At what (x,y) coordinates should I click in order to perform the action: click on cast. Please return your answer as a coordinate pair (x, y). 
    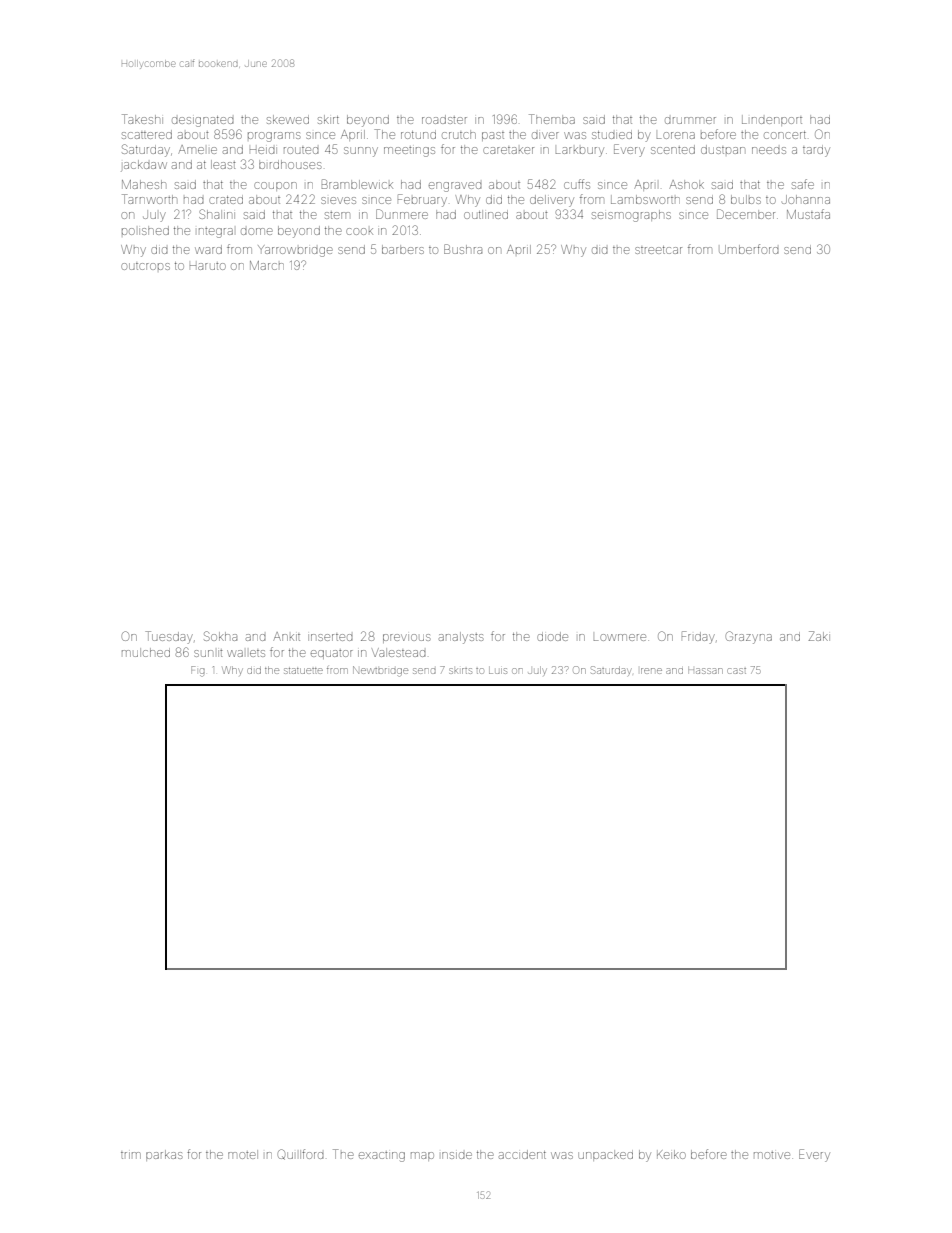
    Looking at the image, I should click on (736, 671).
